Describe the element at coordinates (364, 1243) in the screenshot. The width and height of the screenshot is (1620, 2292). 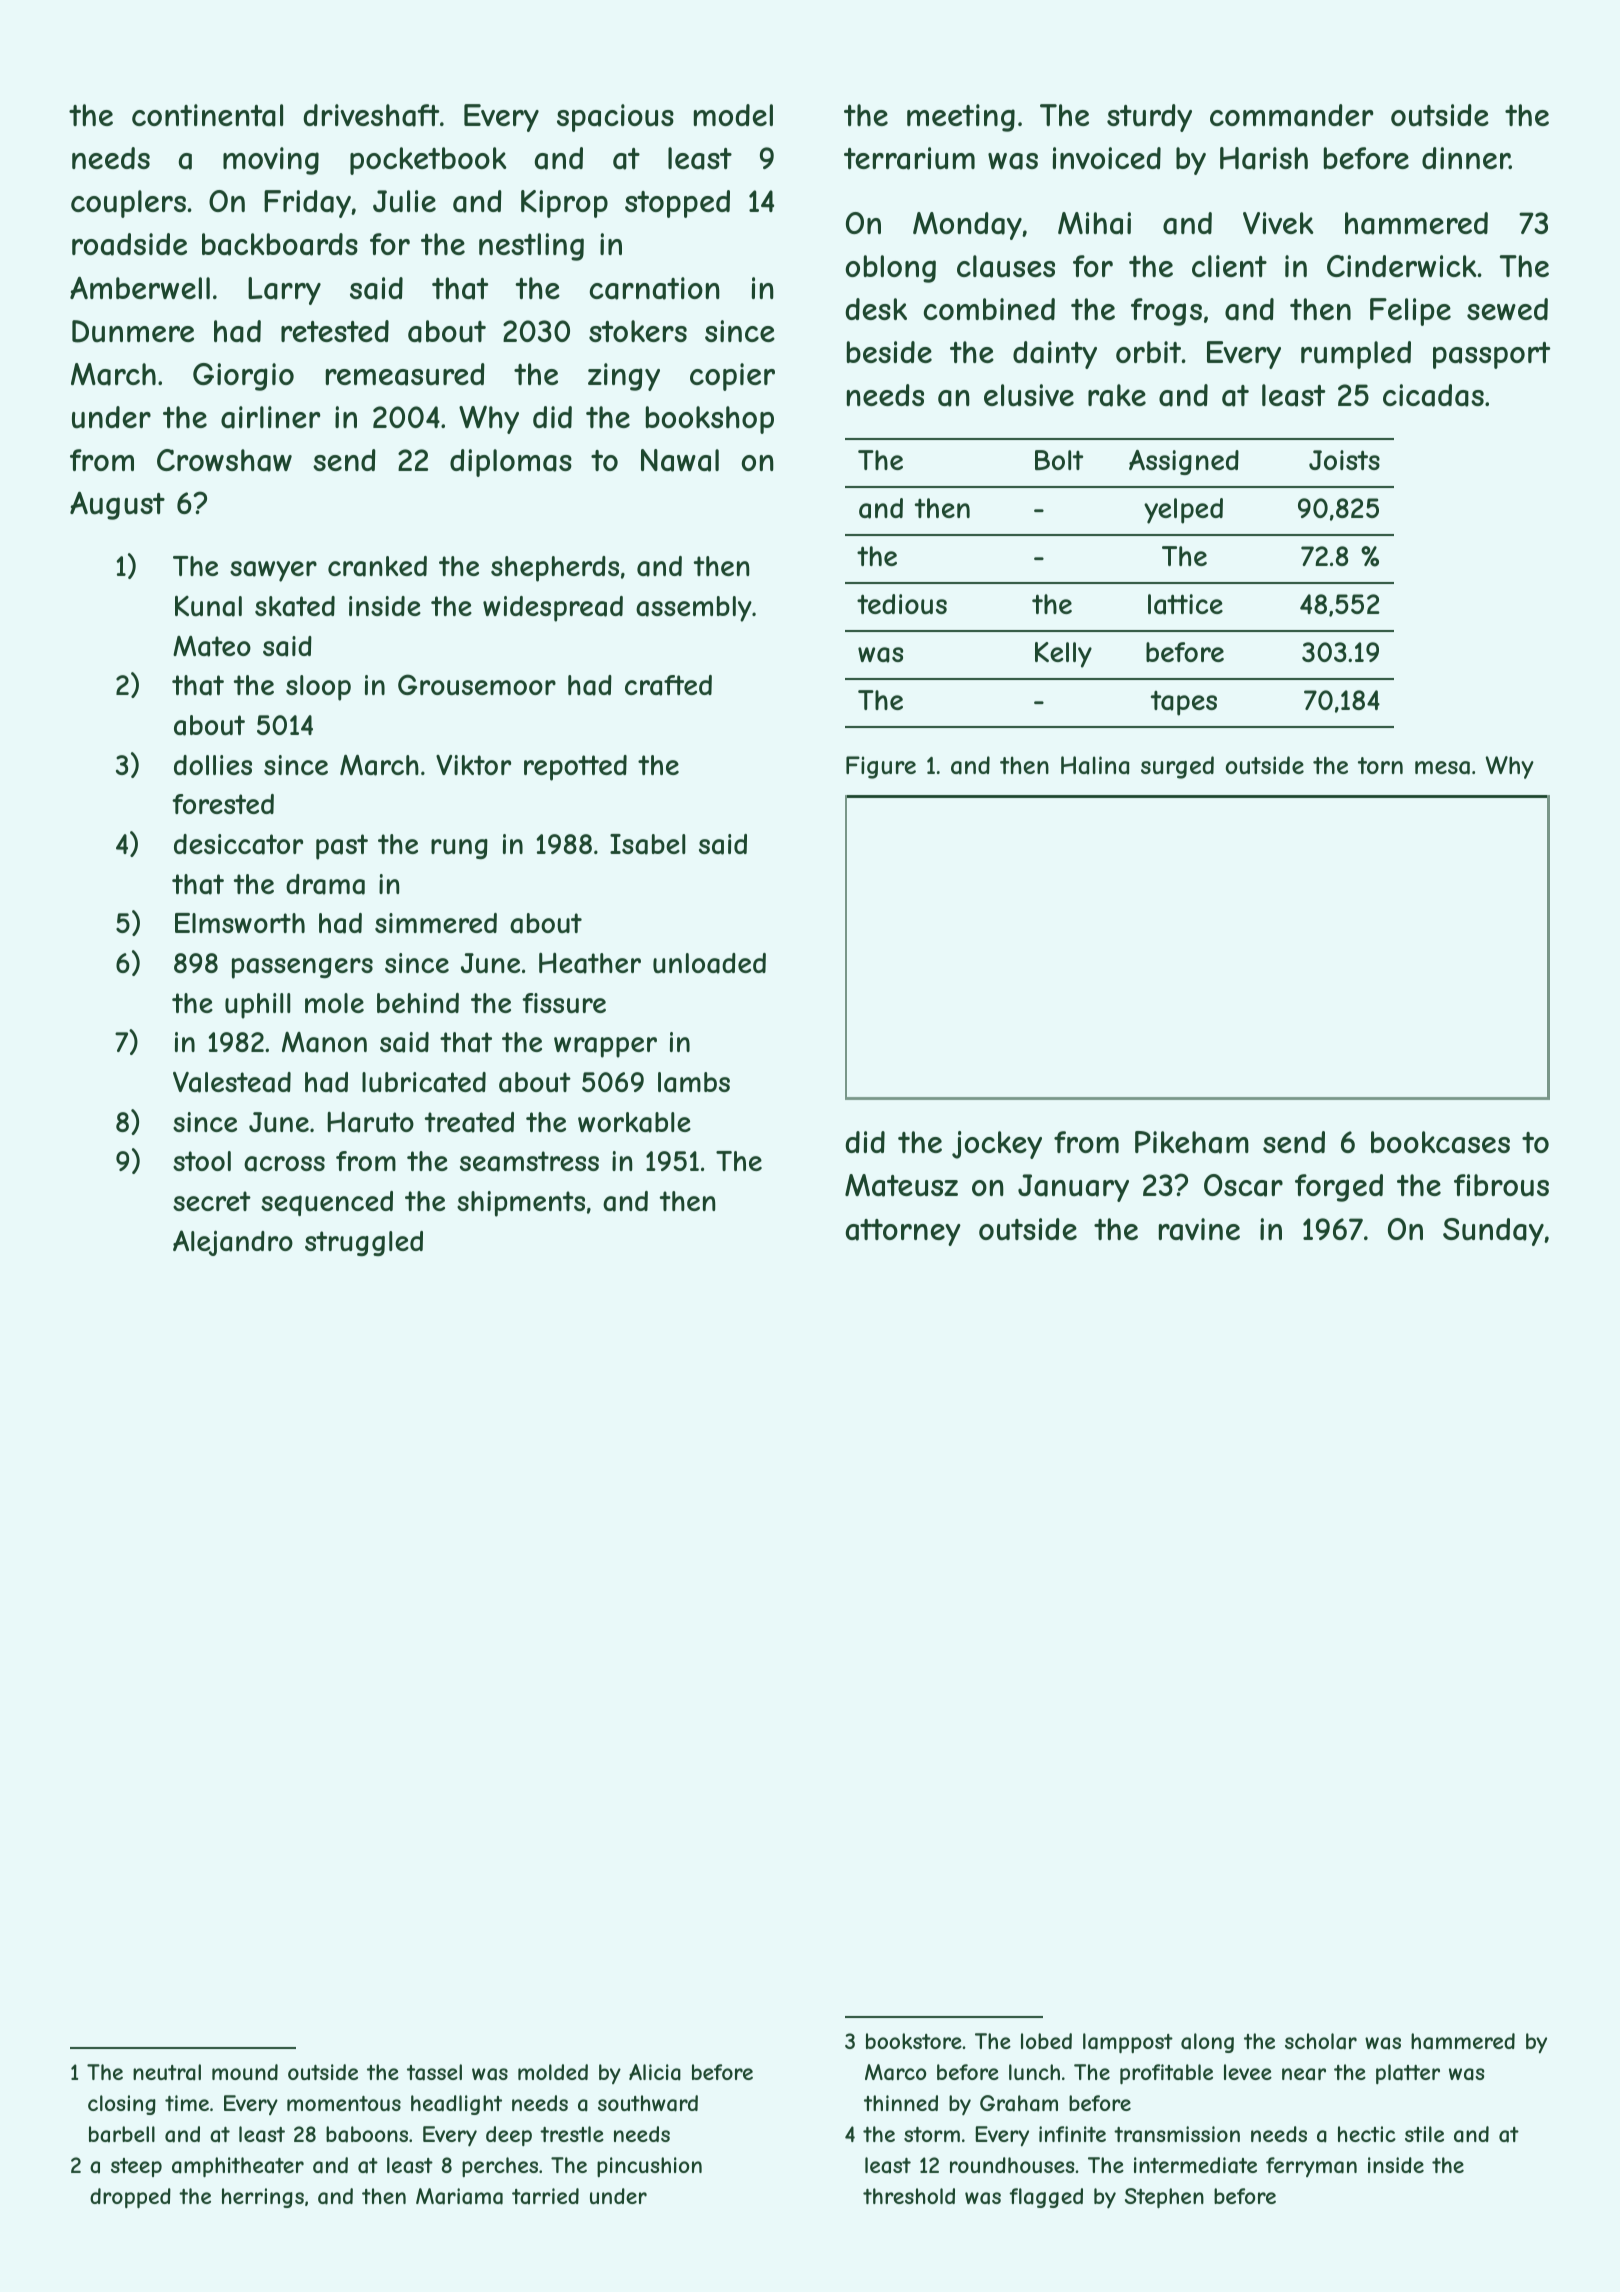
I see `struggled` at that location.
